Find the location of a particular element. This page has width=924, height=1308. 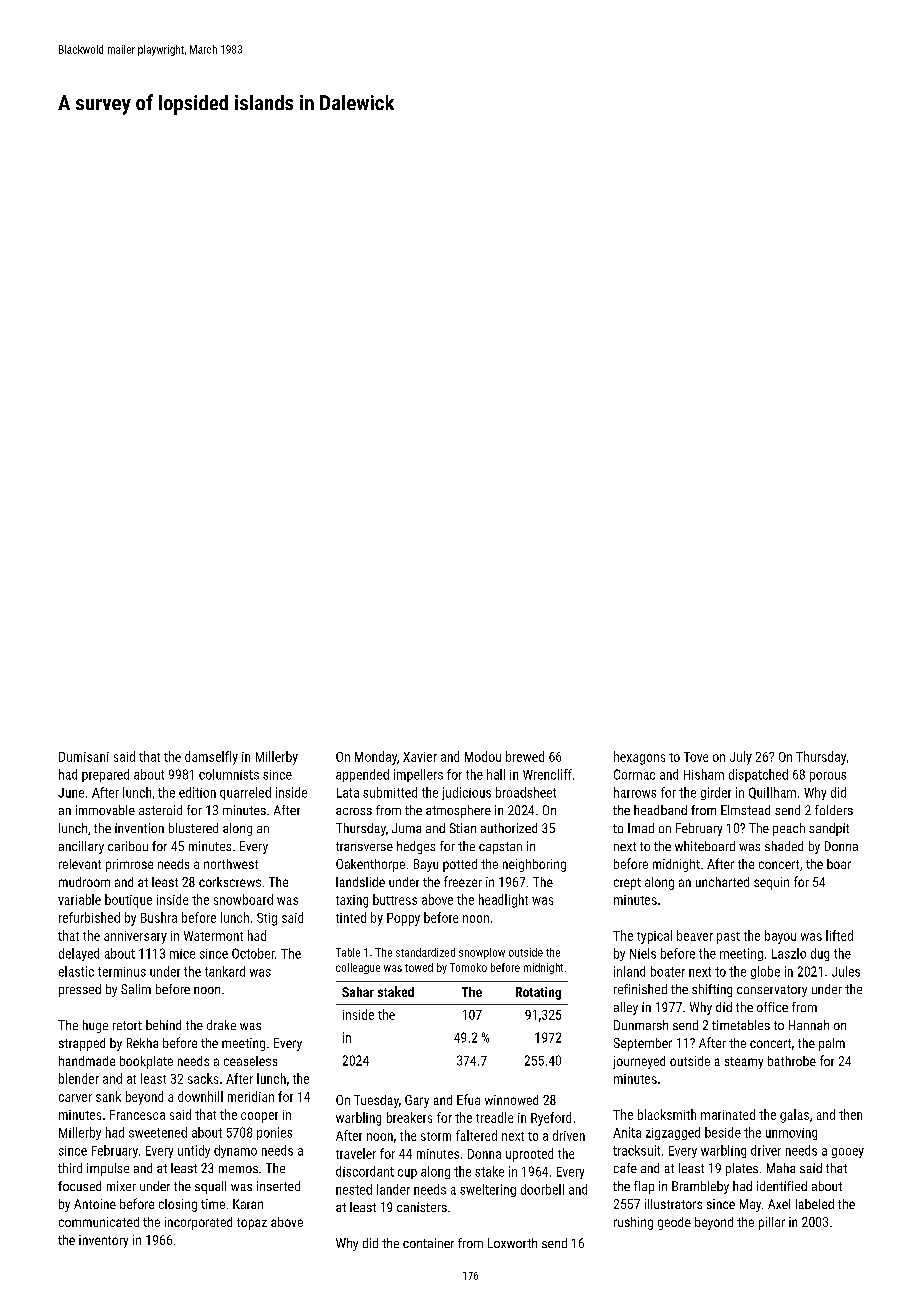

pillar is located at coordinates (772, 1223).
